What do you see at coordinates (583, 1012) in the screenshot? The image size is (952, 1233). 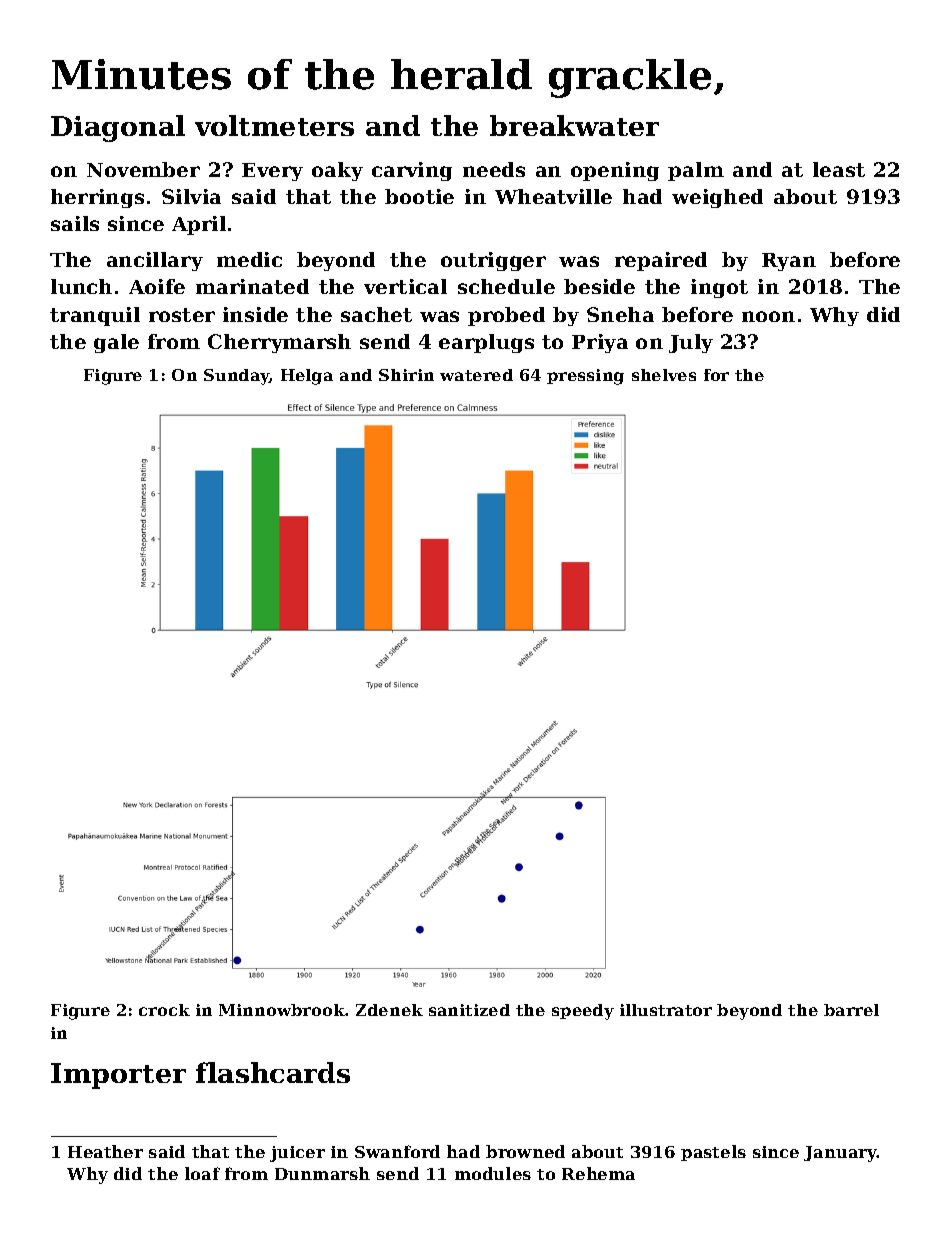 I see `speedy` at bounding box center [583, 1012].
